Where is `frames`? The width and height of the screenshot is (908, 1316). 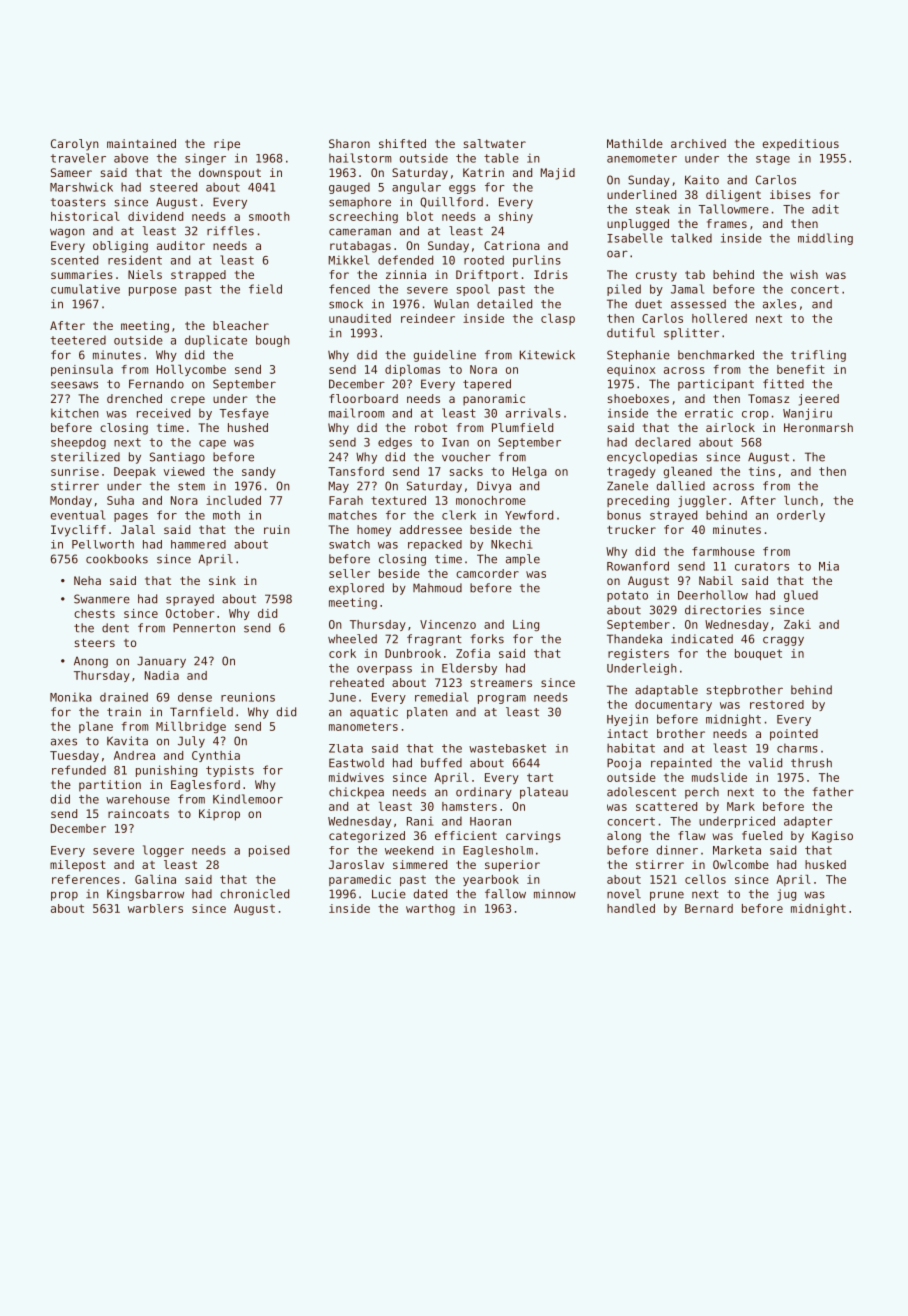
frames is located at coordinates (727, 223).
